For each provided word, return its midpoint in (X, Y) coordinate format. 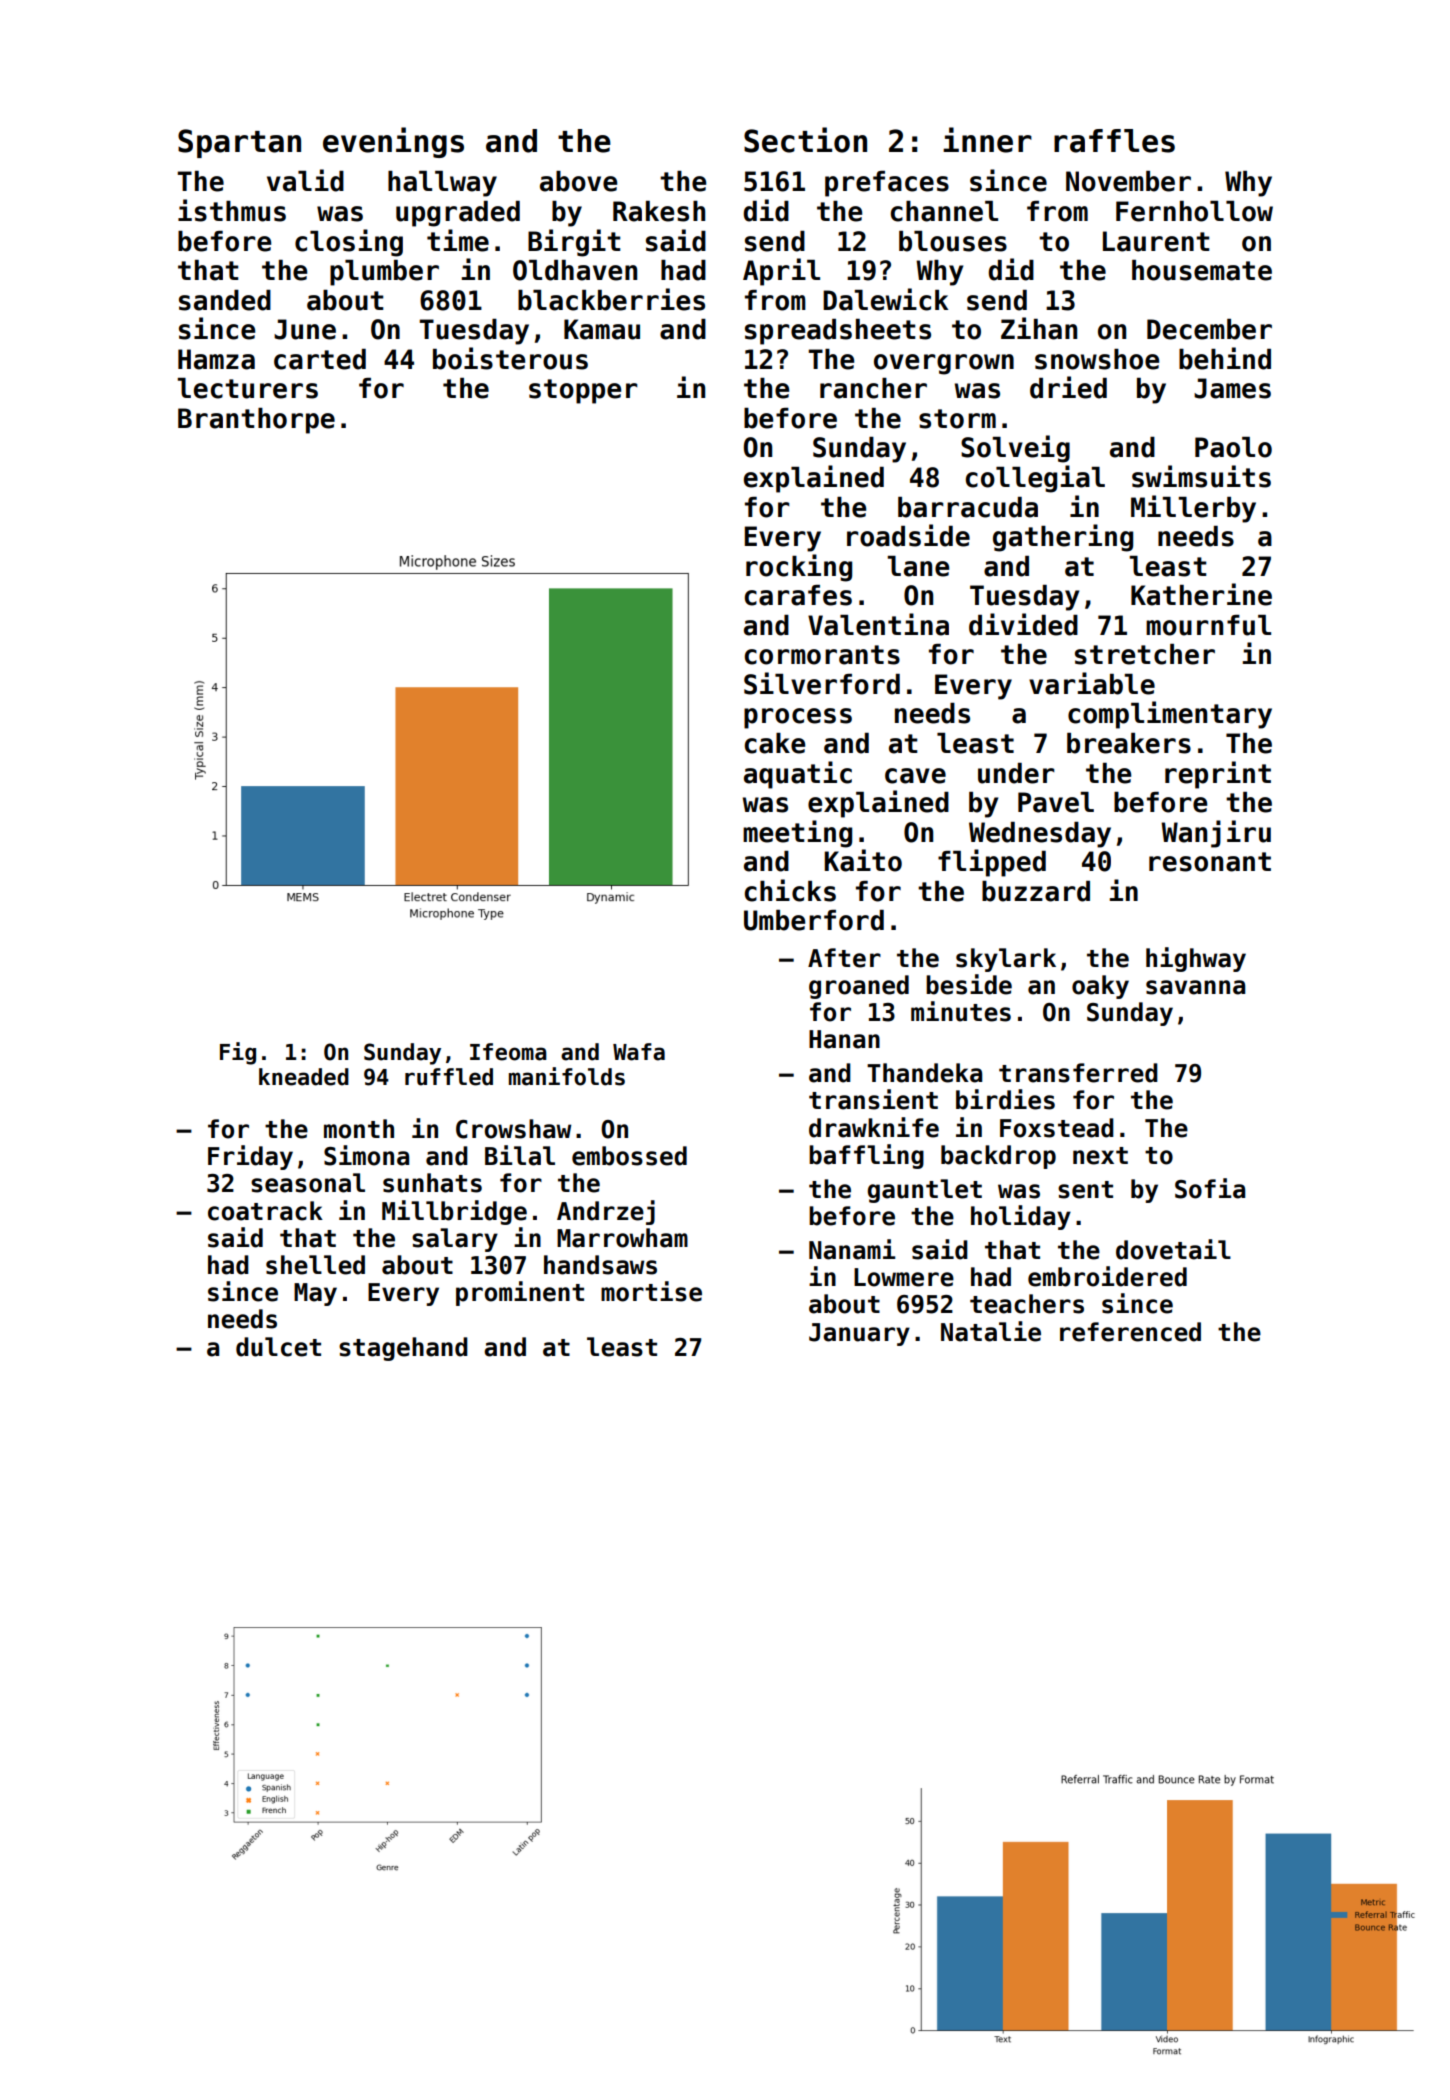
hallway (442, 184)
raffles (1114, 141)
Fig (238, 1053)
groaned (859, 987)
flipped (992, 863)
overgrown (944, 364)
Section (805, 140)
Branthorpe (256, 421)
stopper (583, 391)
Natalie (991, 1331)
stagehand (403, 1349)
